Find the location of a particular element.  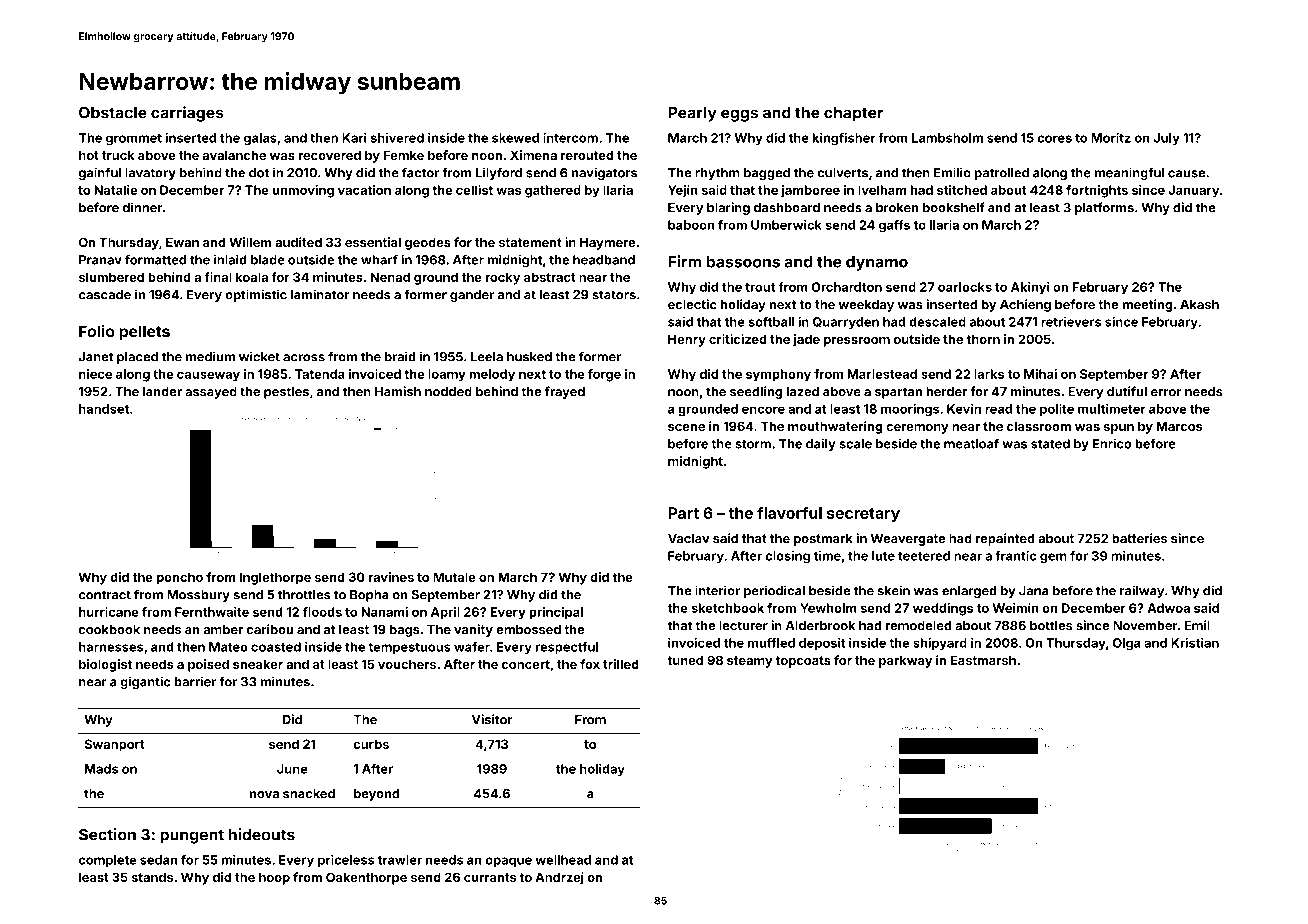

chapter is located at coordinates (853, 114).
